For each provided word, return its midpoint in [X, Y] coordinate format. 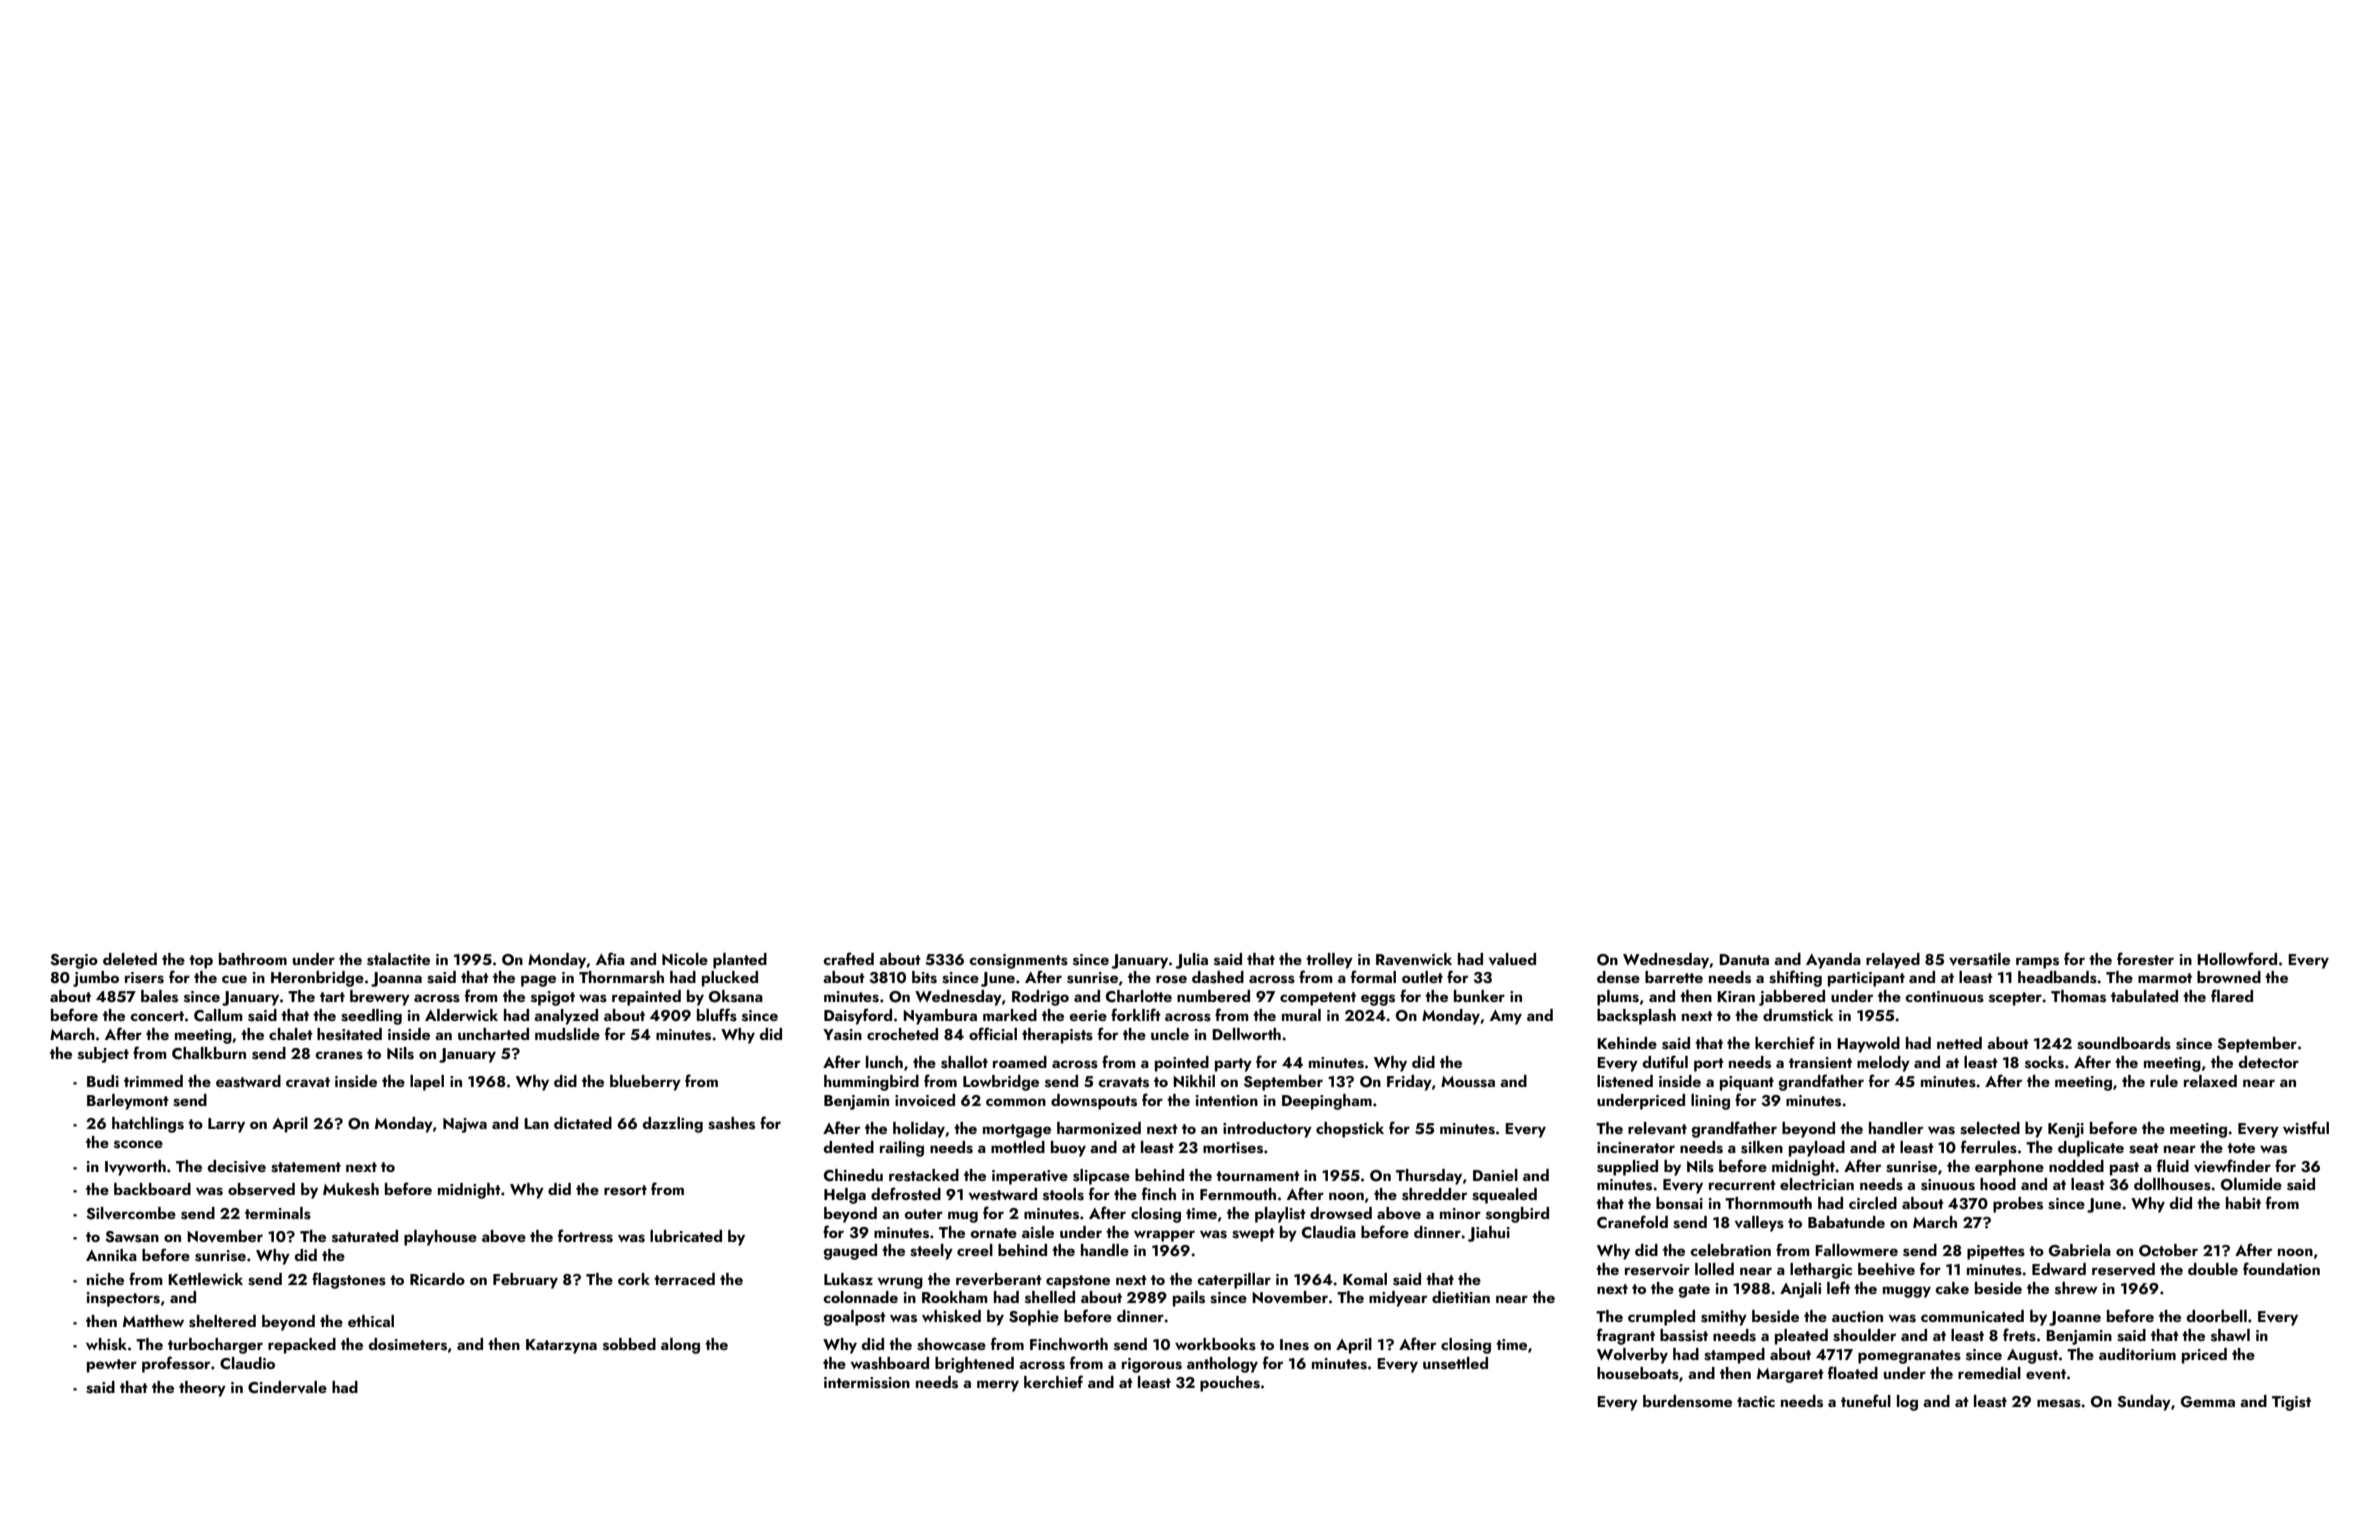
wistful [2306, 1128]
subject [103, 1055]
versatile [1979, 959]
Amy [1506, 1017]
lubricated [686, 1236]
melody [1883, 1064]
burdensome [1687, 1401]
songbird [1517, 1215]
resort [625, 1190]
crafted [848, 958]
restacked [924, 1175]
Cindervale [287, 1387]
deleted [130, 959]
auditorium [2137, 1354]
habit [2243, 1203]
